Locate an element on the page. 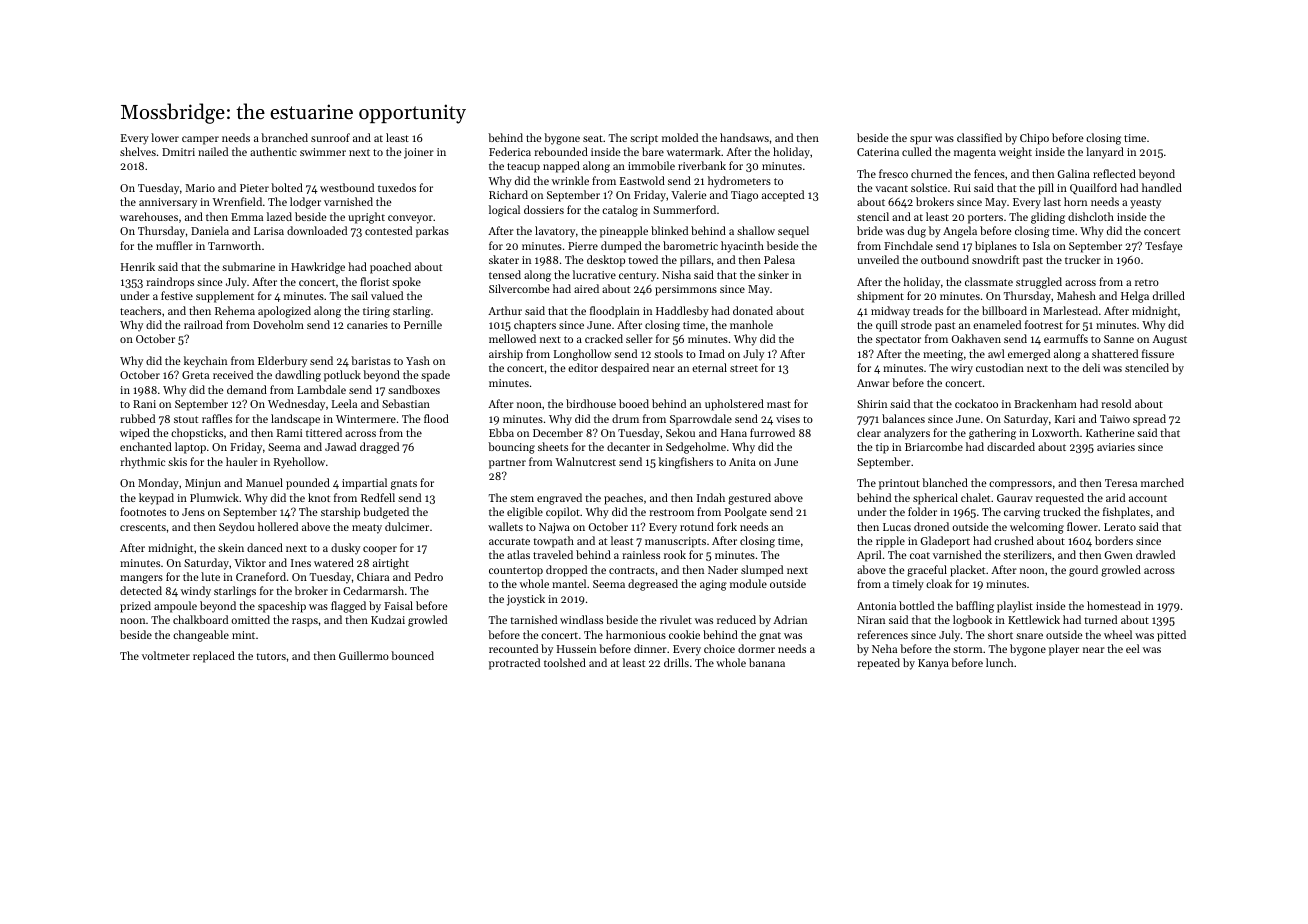 This image has width=1308, height=924. Brackenham is located at coordinates (1045, 403).
